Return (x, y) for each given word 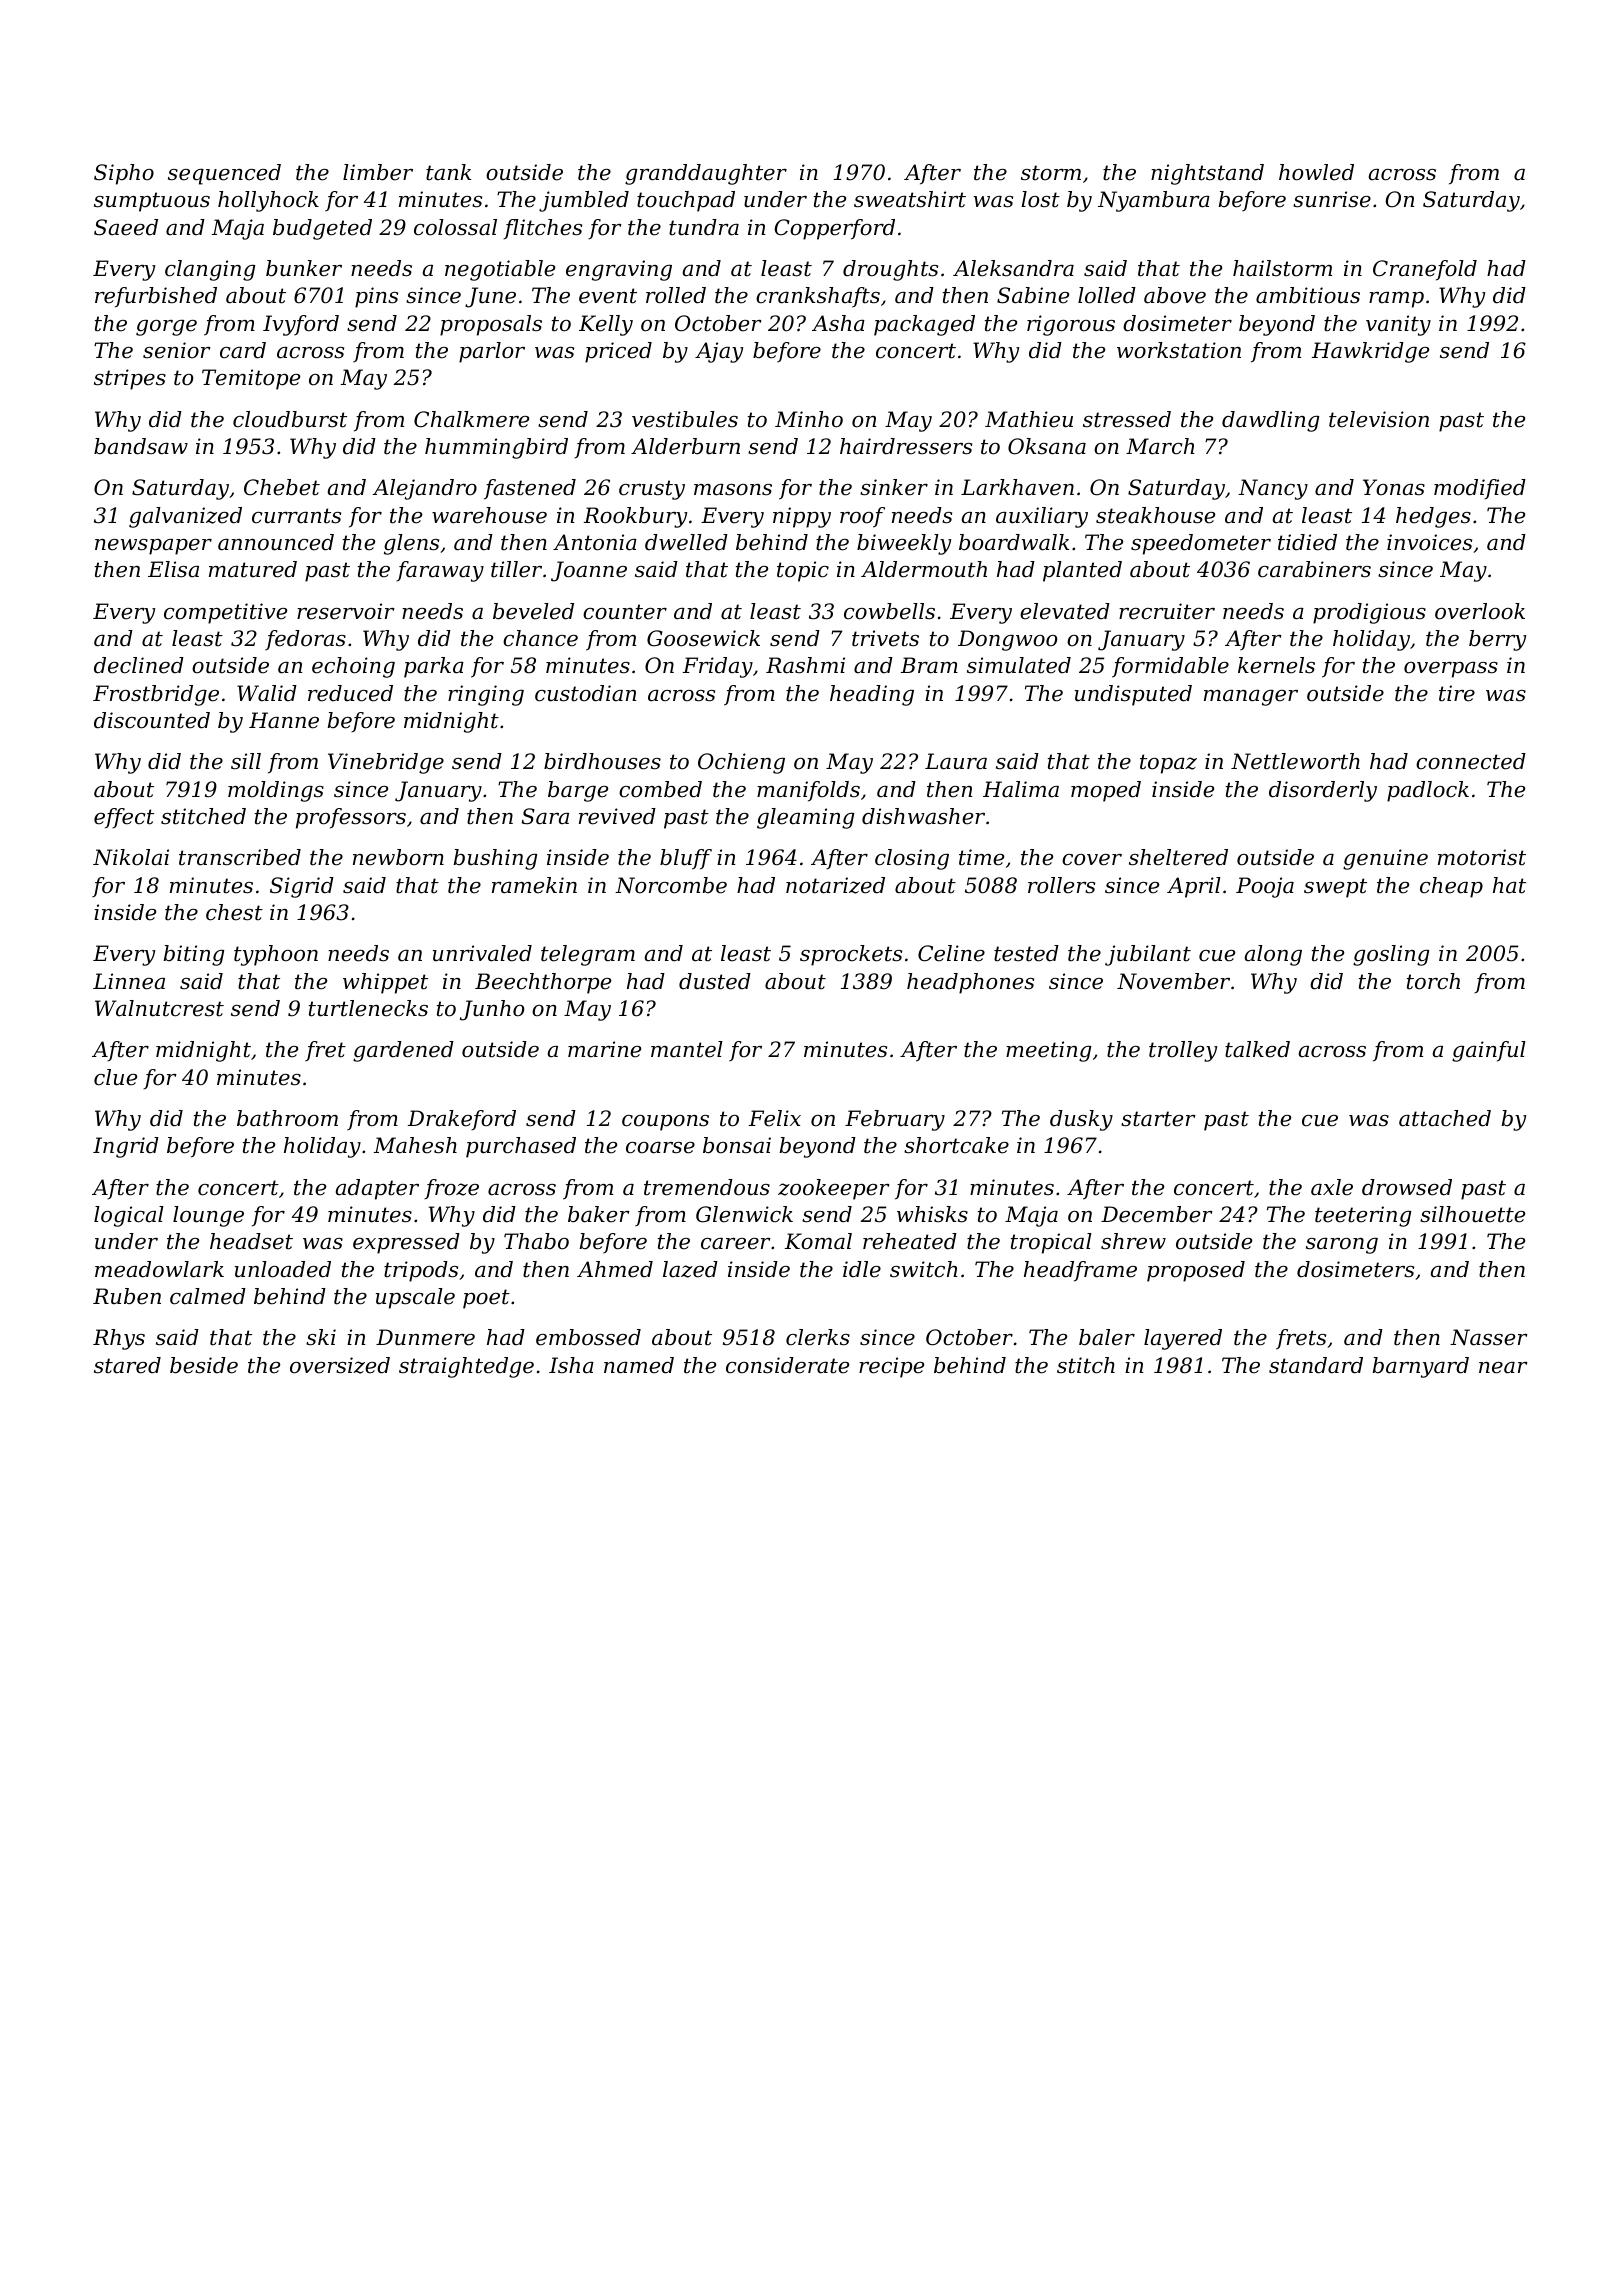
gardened (403, 1051)
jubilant (1148, 955)
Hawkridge (1370, 352)
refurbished (156, 297)
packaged (924, 325)
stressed (1127, 419)
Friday (718, 667)
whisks (932, 1214)
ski (321, 1337)
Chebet (282, 487)
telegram (588, 955)
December (1157, 1214)
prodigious (1369, 613)
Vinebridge (386, 763)
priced (618, 352)
